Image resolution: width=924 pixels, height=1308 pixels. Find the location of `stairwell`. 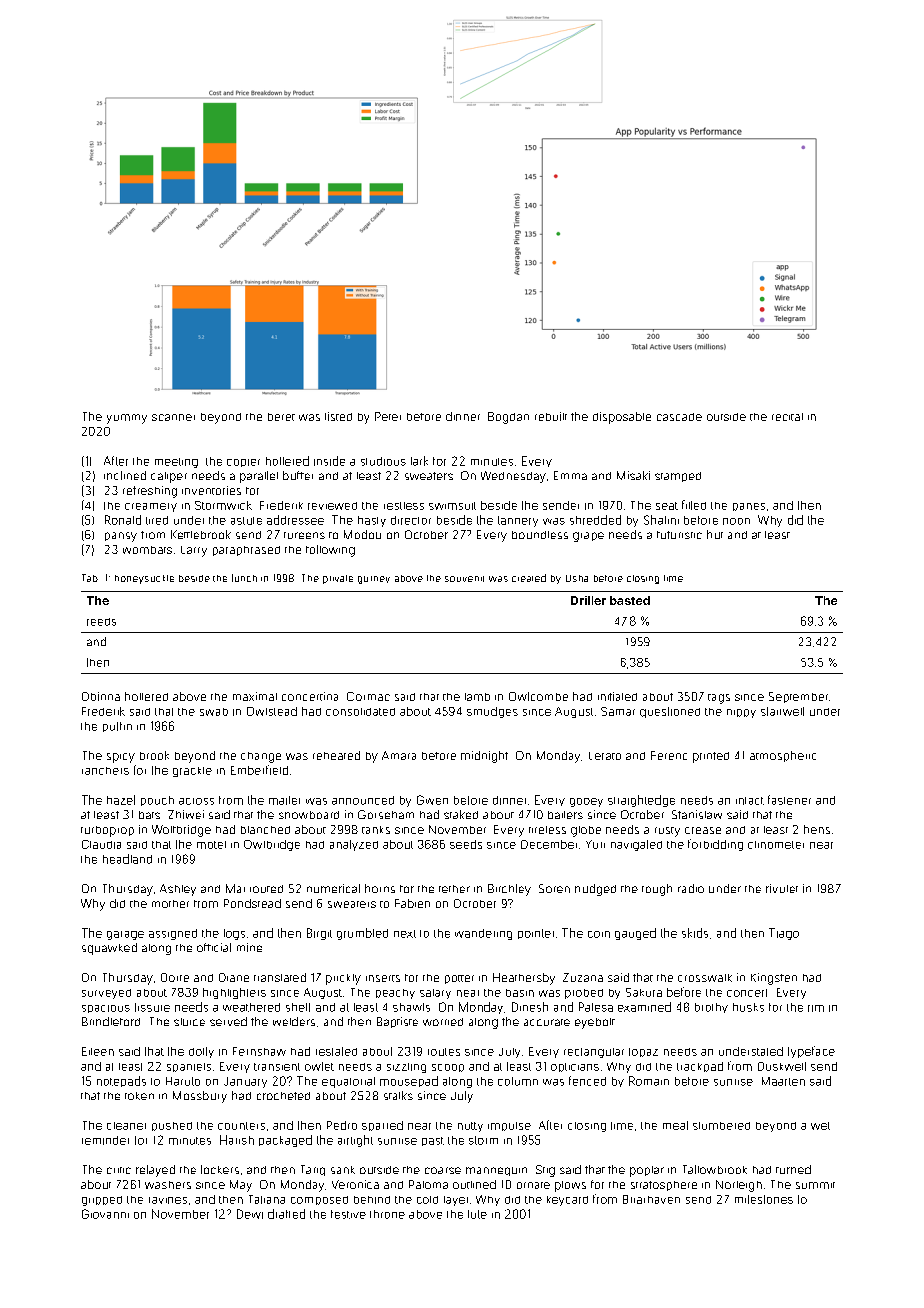

stairwell is located at coordinates (782, 711).
